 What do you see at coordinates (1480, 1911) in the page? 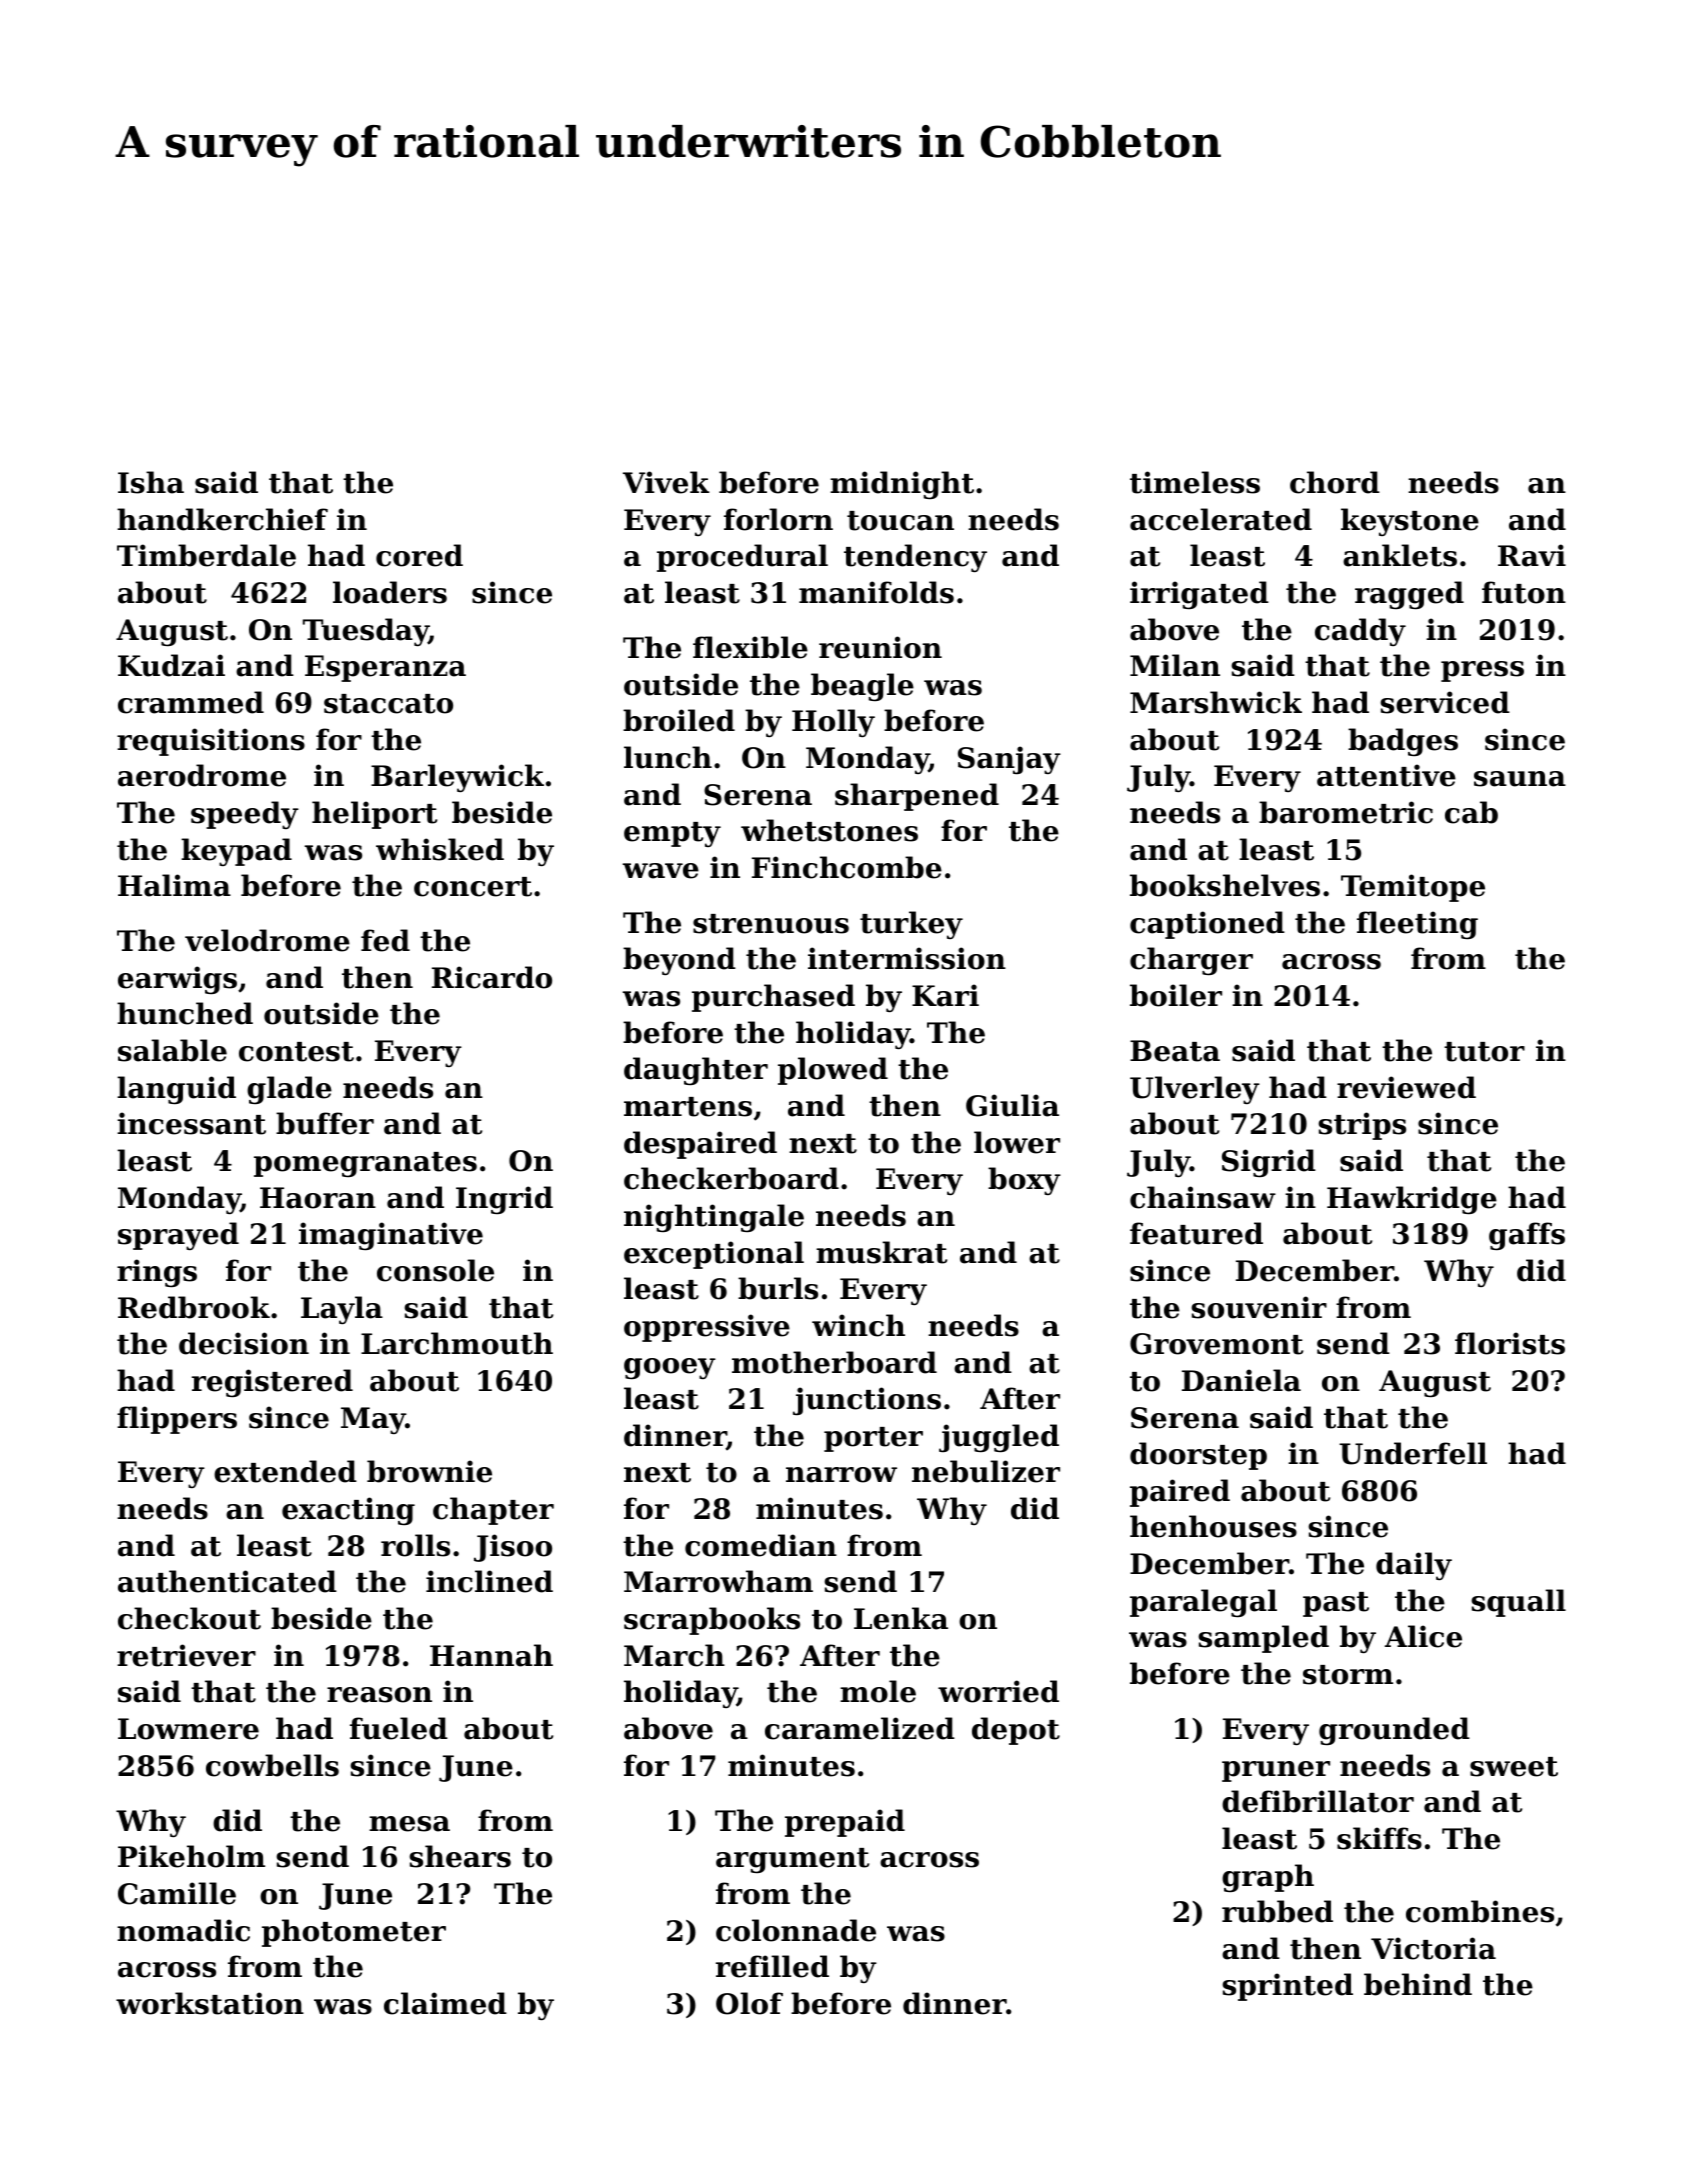
I see `combines` at bounding box center [1480, 1911].
